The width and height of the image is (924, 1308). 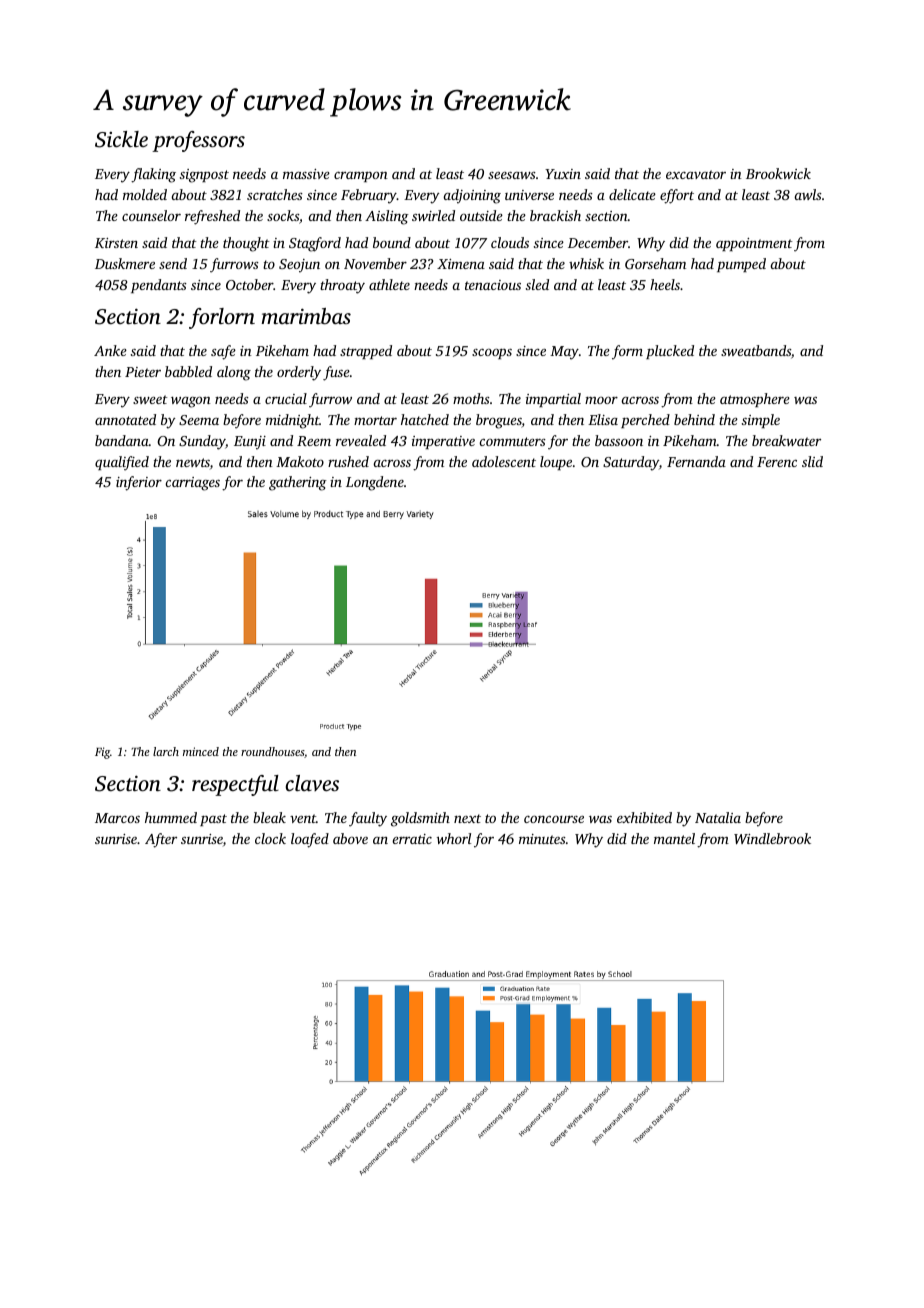 What do you see at coordinates (778, 173) in the image?
I see `Brookwick` at bounding box center [778, 173].
